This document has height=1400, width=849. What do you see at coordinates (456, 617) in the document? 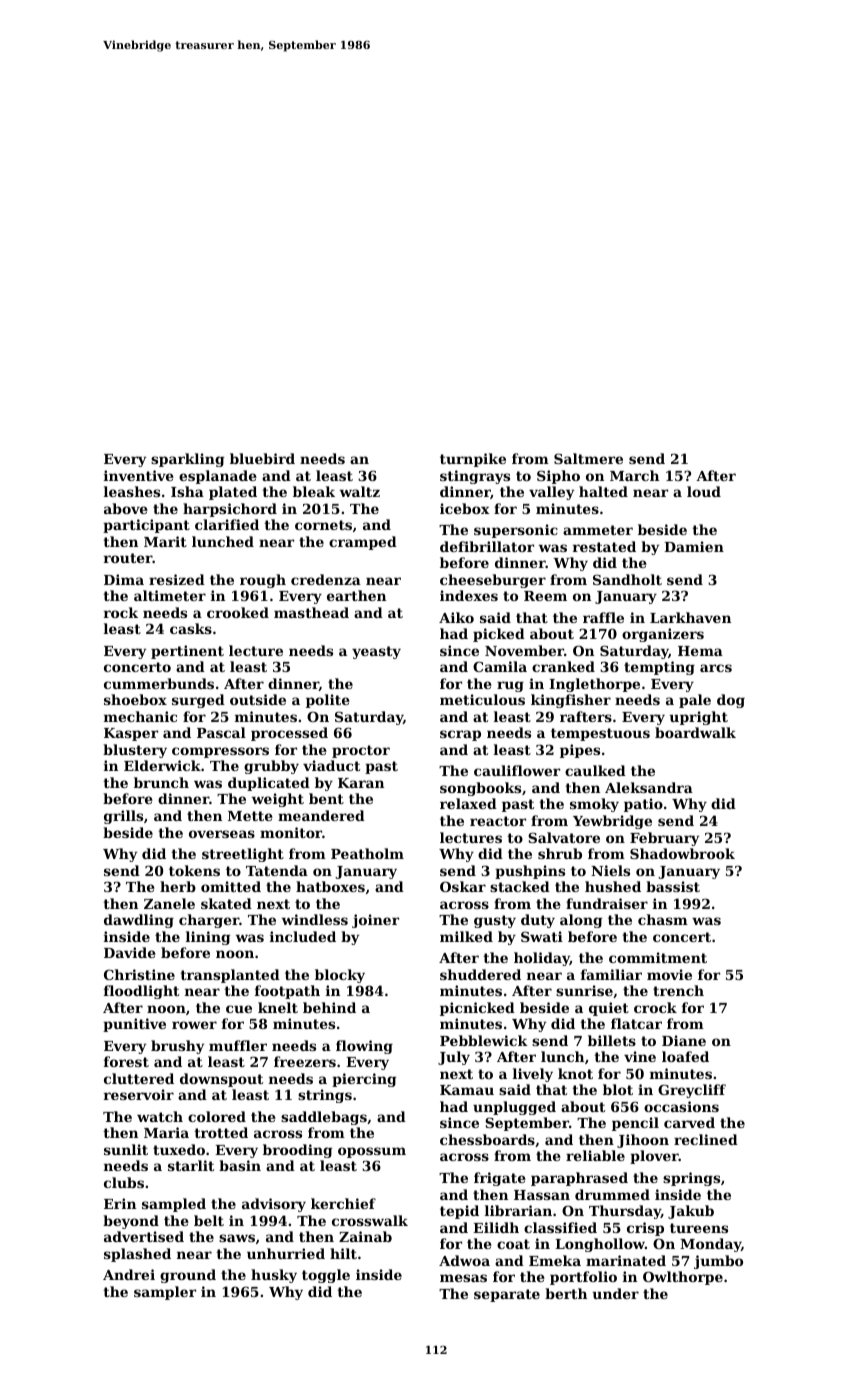
I see `Aiko` at bounding box center [456, 617].
